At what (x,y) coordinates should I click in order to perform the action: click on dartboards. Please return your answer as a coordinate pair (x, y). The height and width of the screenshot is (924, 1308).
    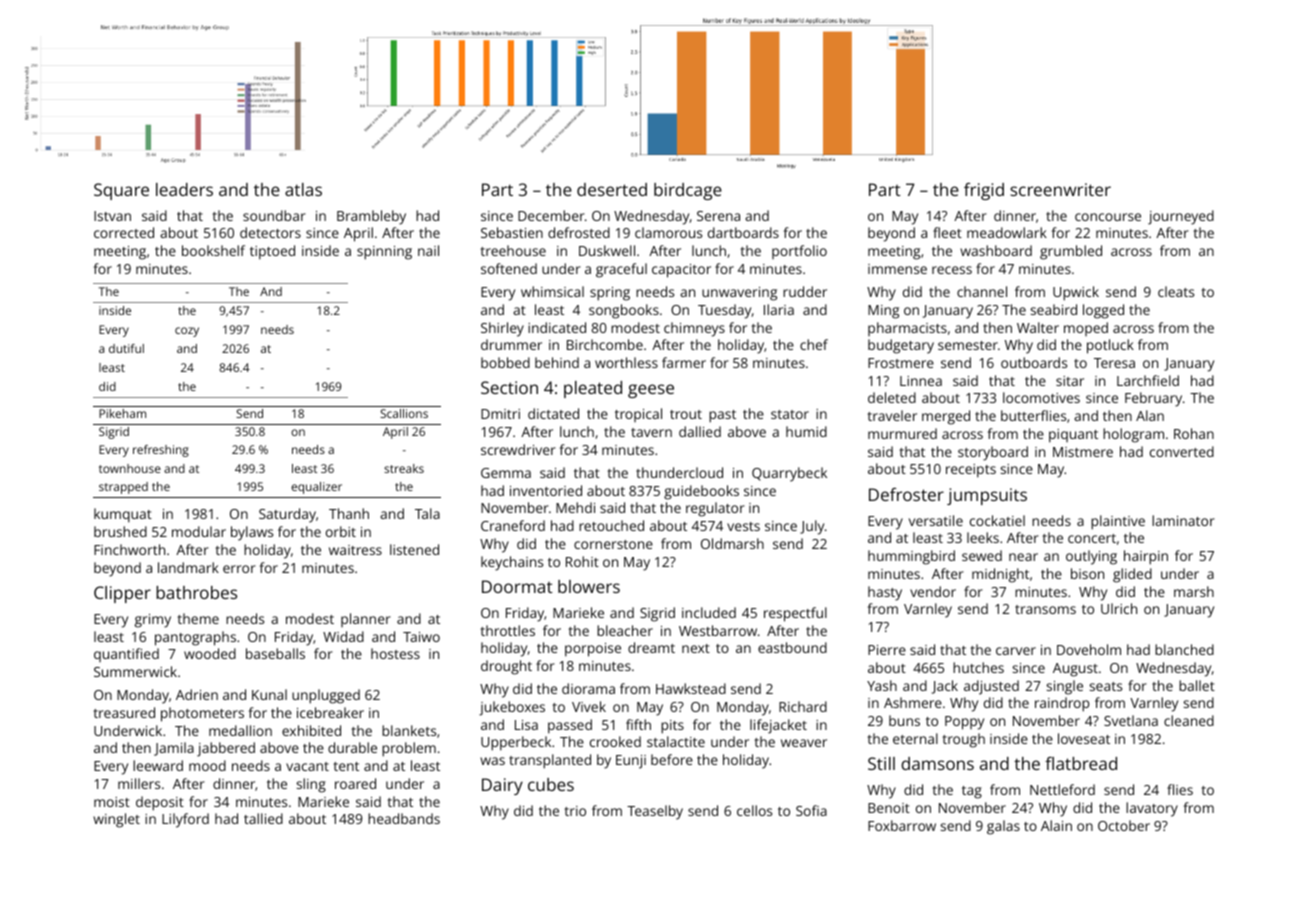
    Looking at the image, I should click on (743, 232).
